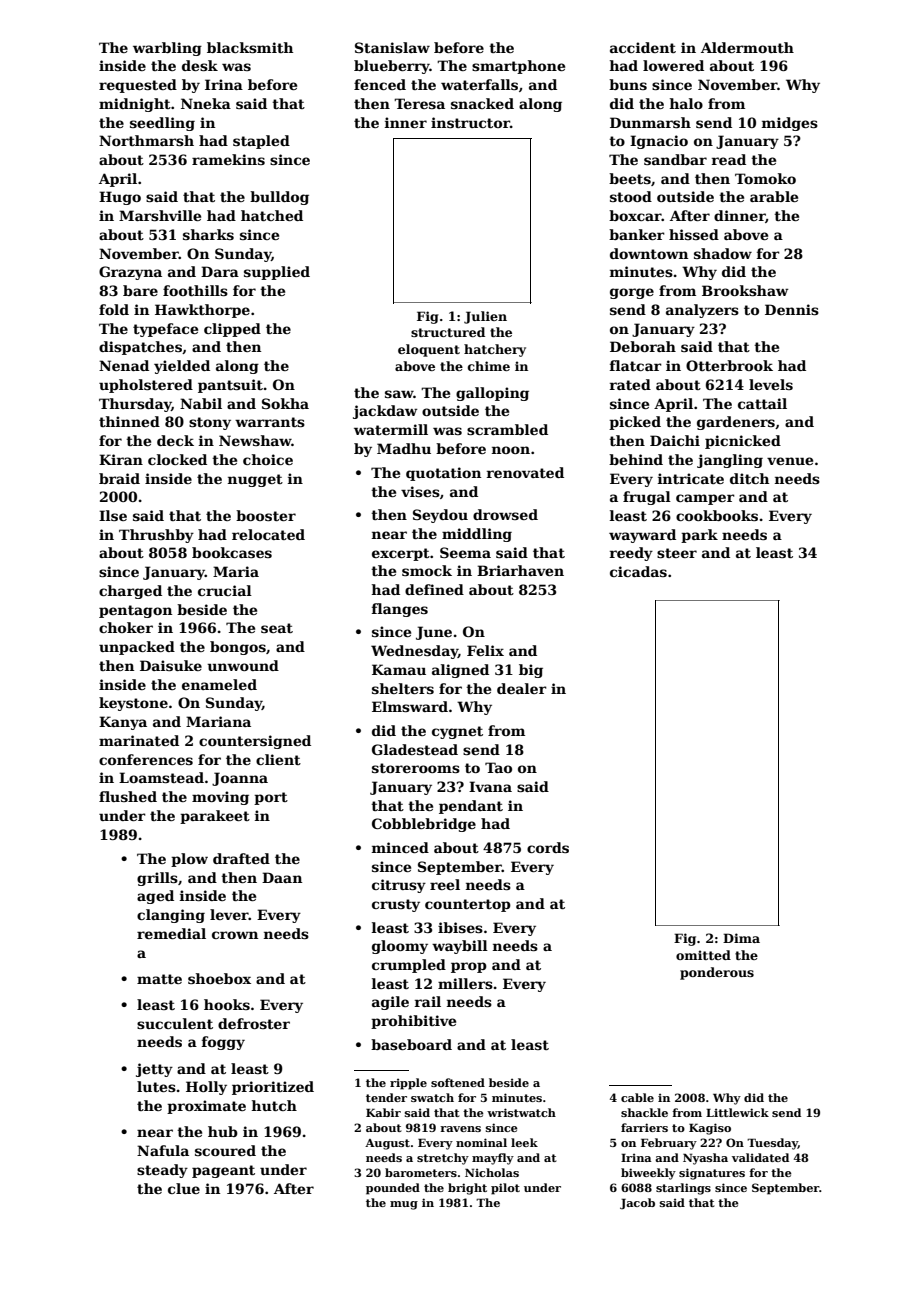  Describe the element at coordinates (741, 938) in the image. I see `Dima` at that location.
